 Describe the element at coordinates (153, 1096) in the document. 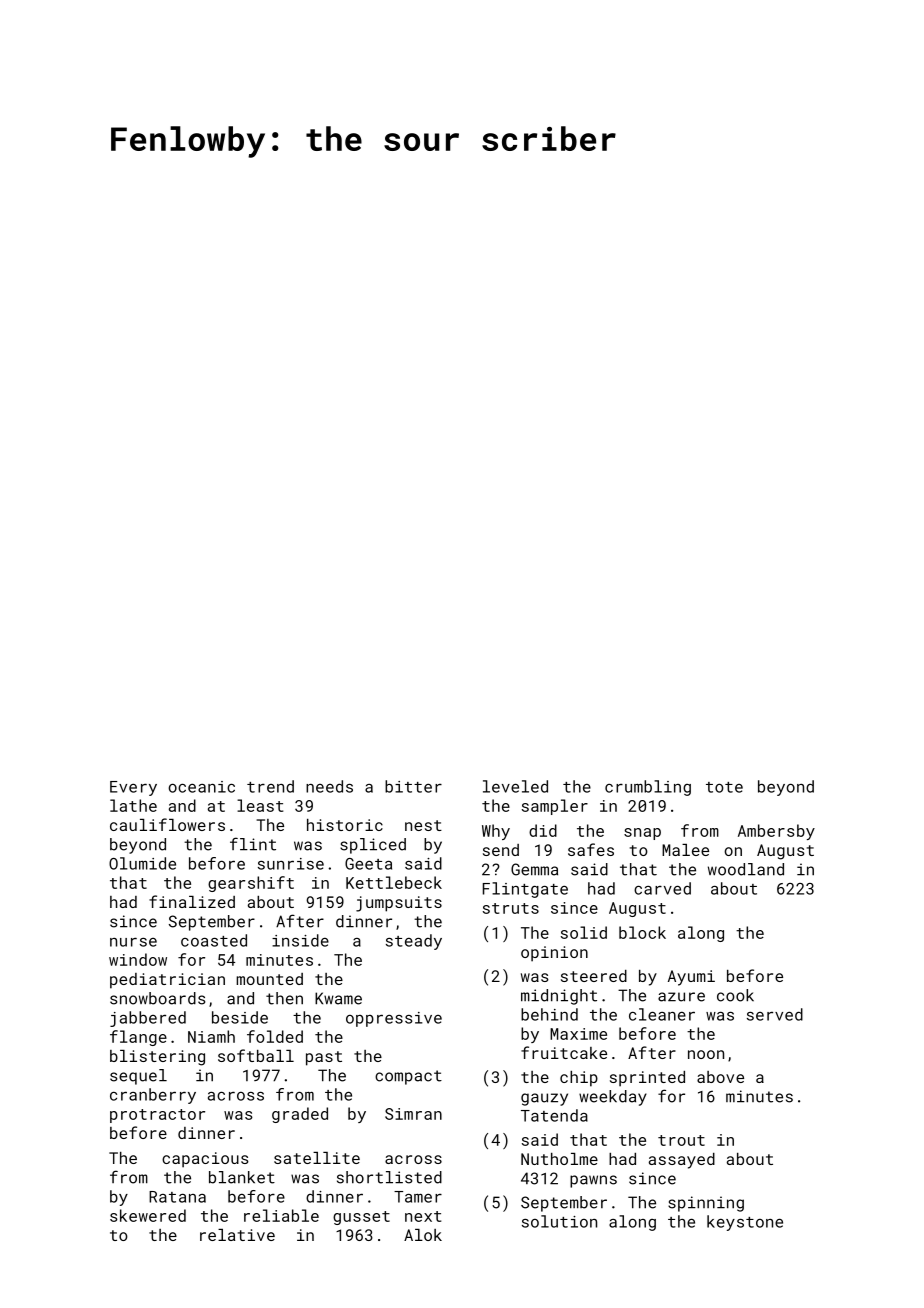

I see `cranberry` at that location.
